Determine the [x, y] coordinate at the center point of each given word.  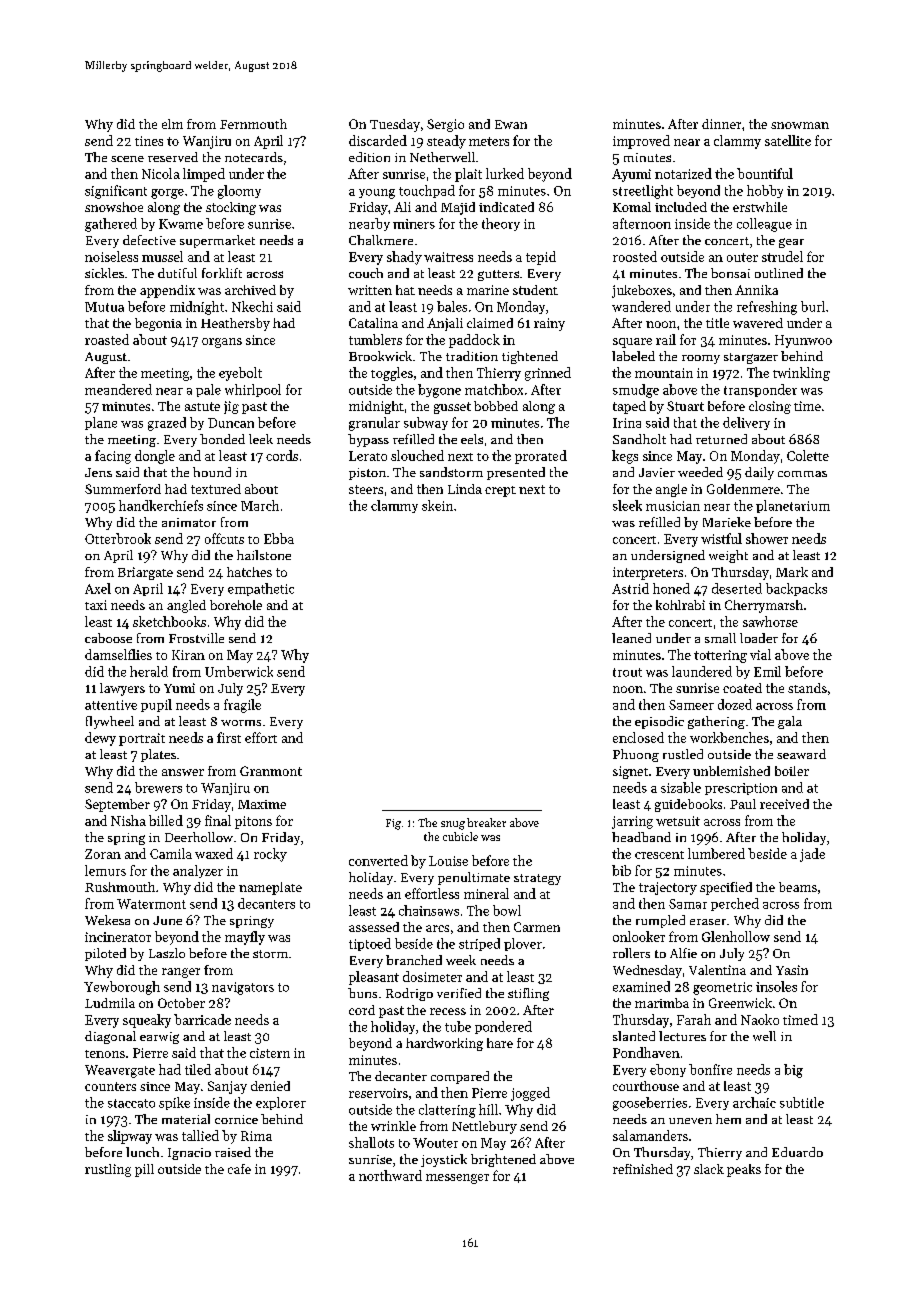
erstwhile [760, 207]
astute [202, 406]
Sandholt [639, 439]
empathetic [261, 589]
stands [807, 688]
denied [270, 1086]
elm [172, 124]
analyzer [198, 871]
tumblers [375, 339]
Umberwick [239, 671]
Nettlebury [484, 1127]
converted [378, 860]
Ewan [511, 124]
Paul [743, 804]
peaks [744, 1170]
